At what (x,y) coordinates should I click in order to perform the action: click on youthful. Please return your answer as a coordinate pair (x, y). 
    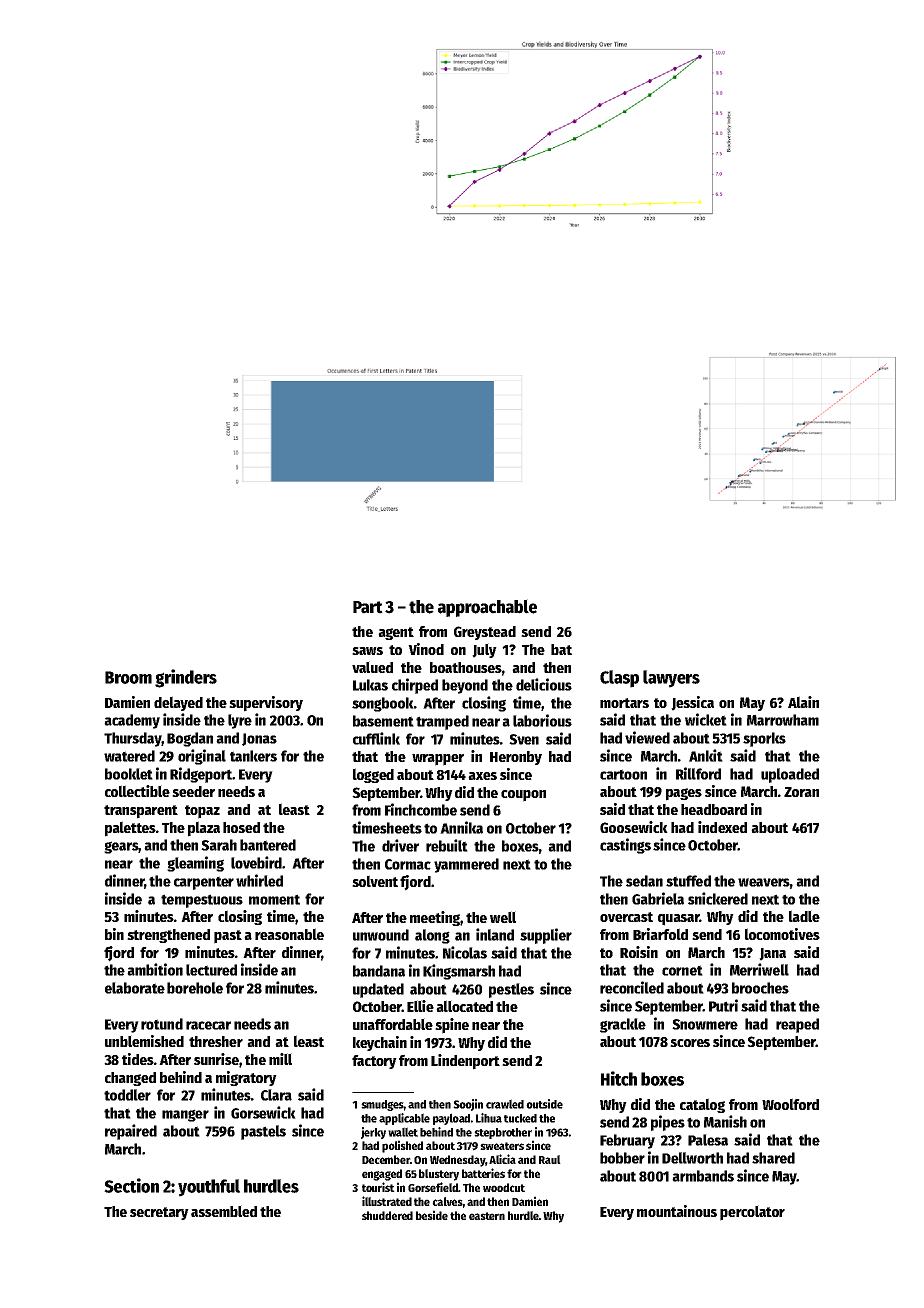
    Looking at the image, I should click on (209, 1188).
